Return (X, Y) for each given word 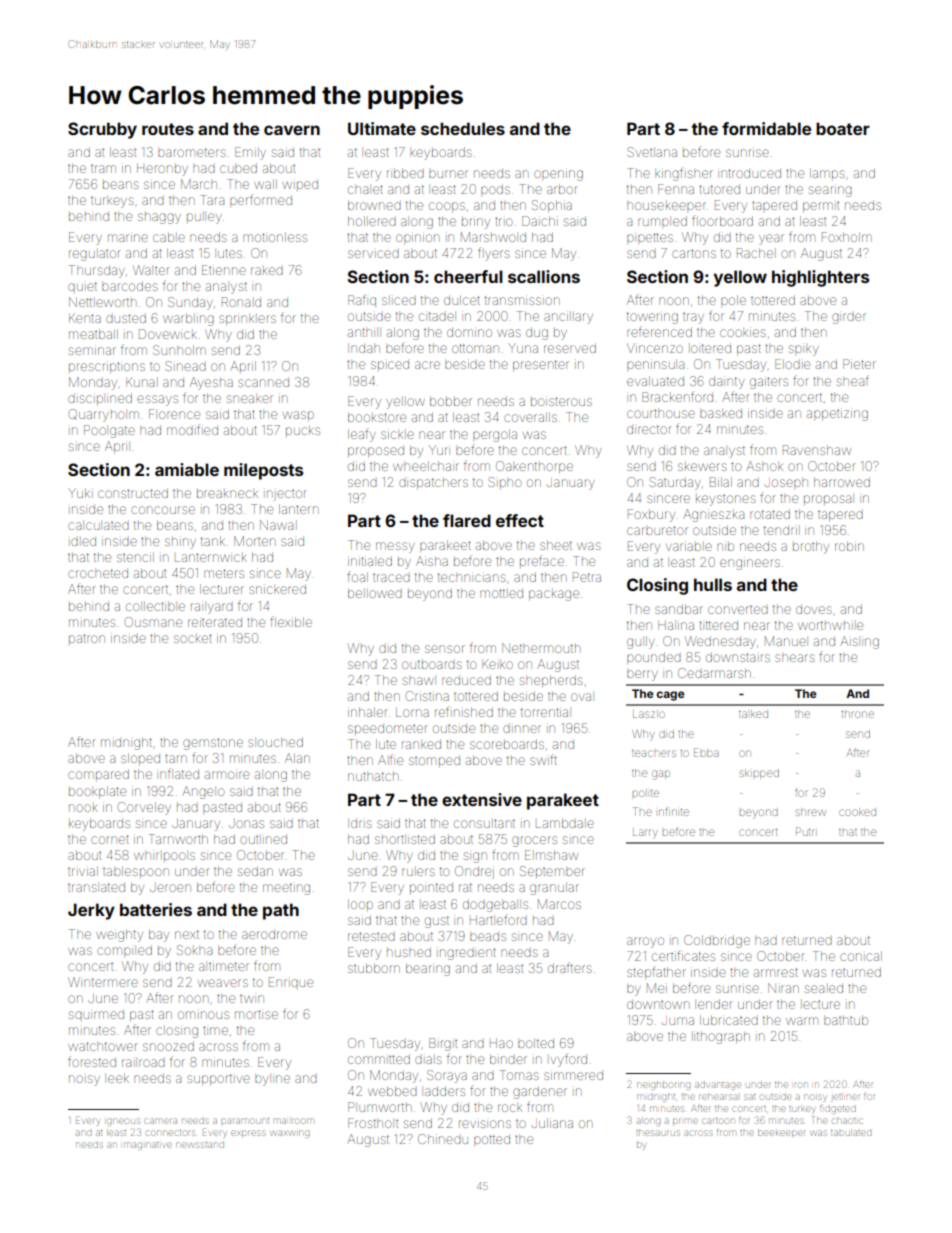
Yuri (438, 450)
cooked (857, 812)
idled (83, 541)
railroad (143, 1063)
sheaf (853, 380)
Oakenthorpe (534, 467)
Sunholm (179, 350)
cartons (694, 253)
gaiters (769, 382)
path (281, 911)
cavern (292, 130)
